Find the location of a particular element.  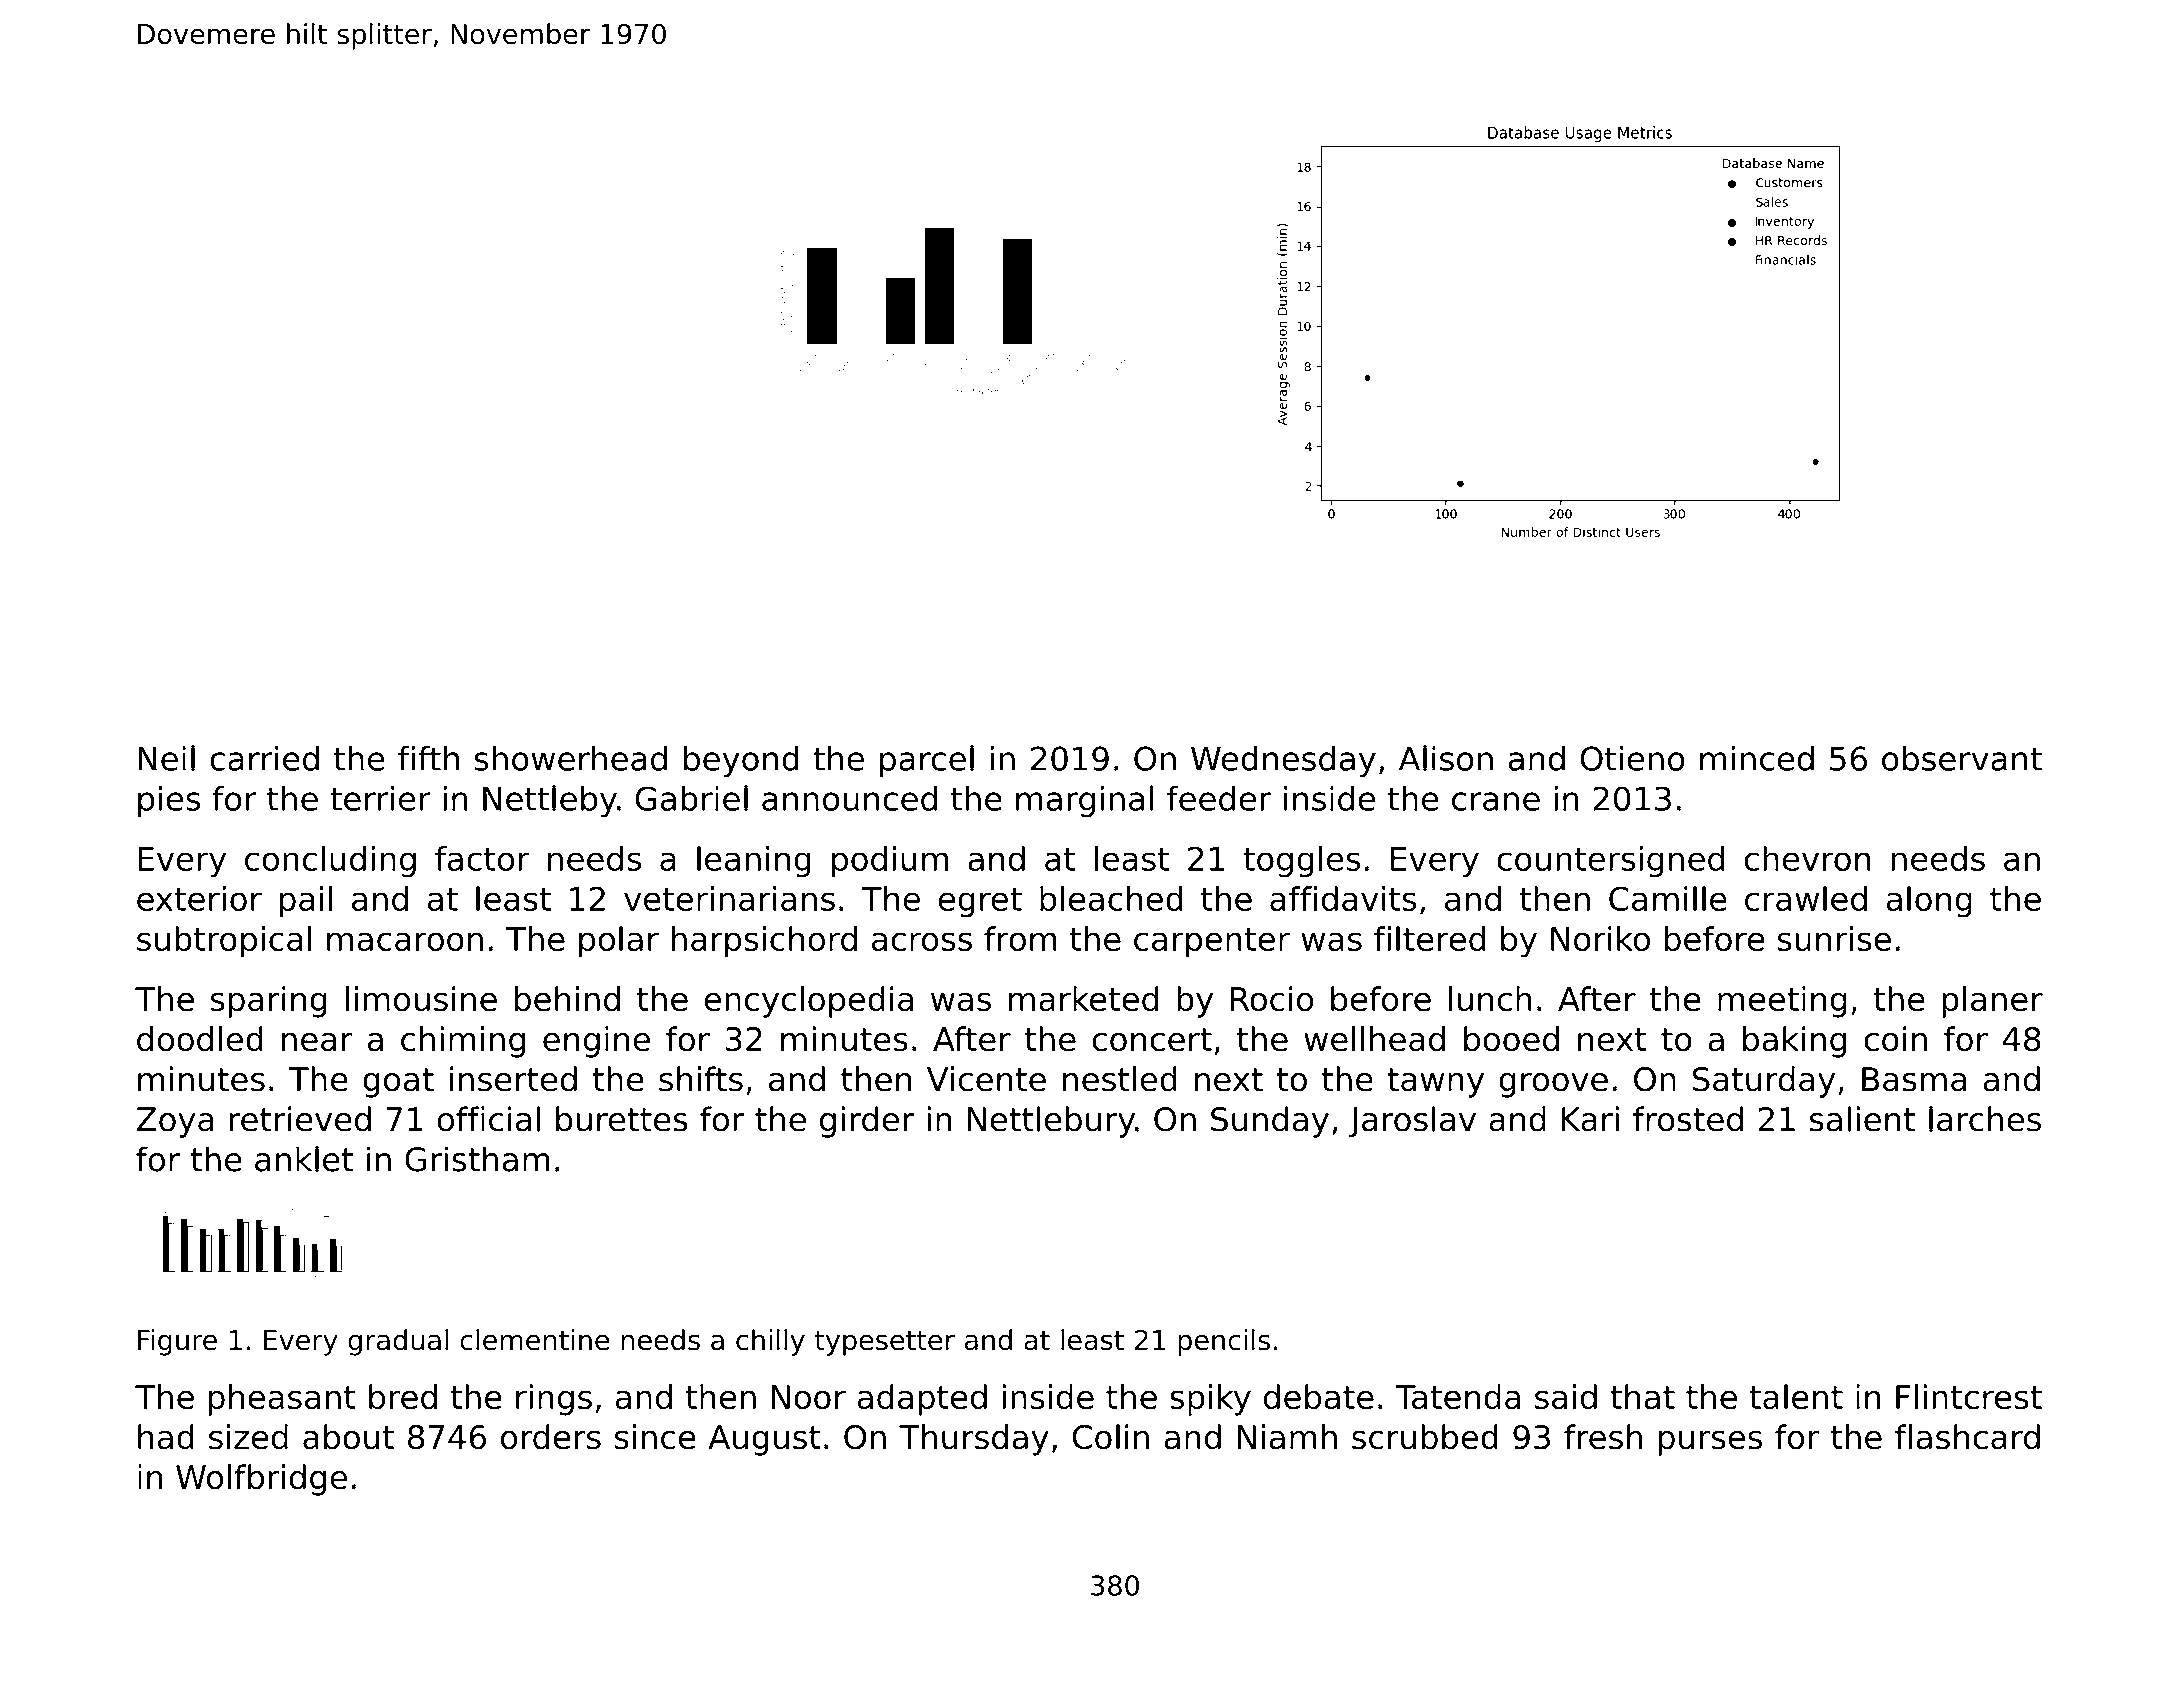

fifth is located at coordinates (428, 758).
